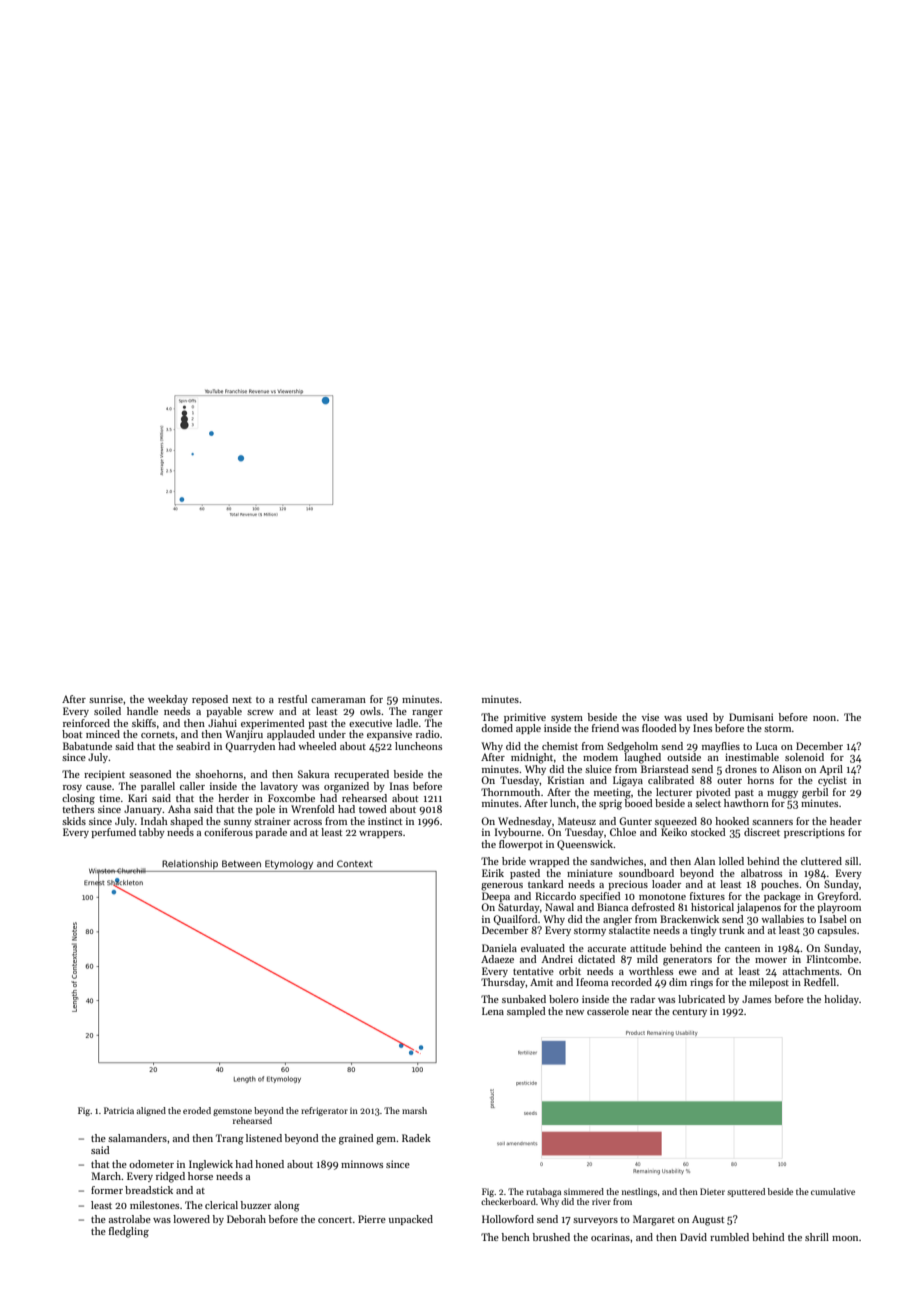 This screenshot has height=1308, width=924. I want to click on former, so click(107, 1190).
